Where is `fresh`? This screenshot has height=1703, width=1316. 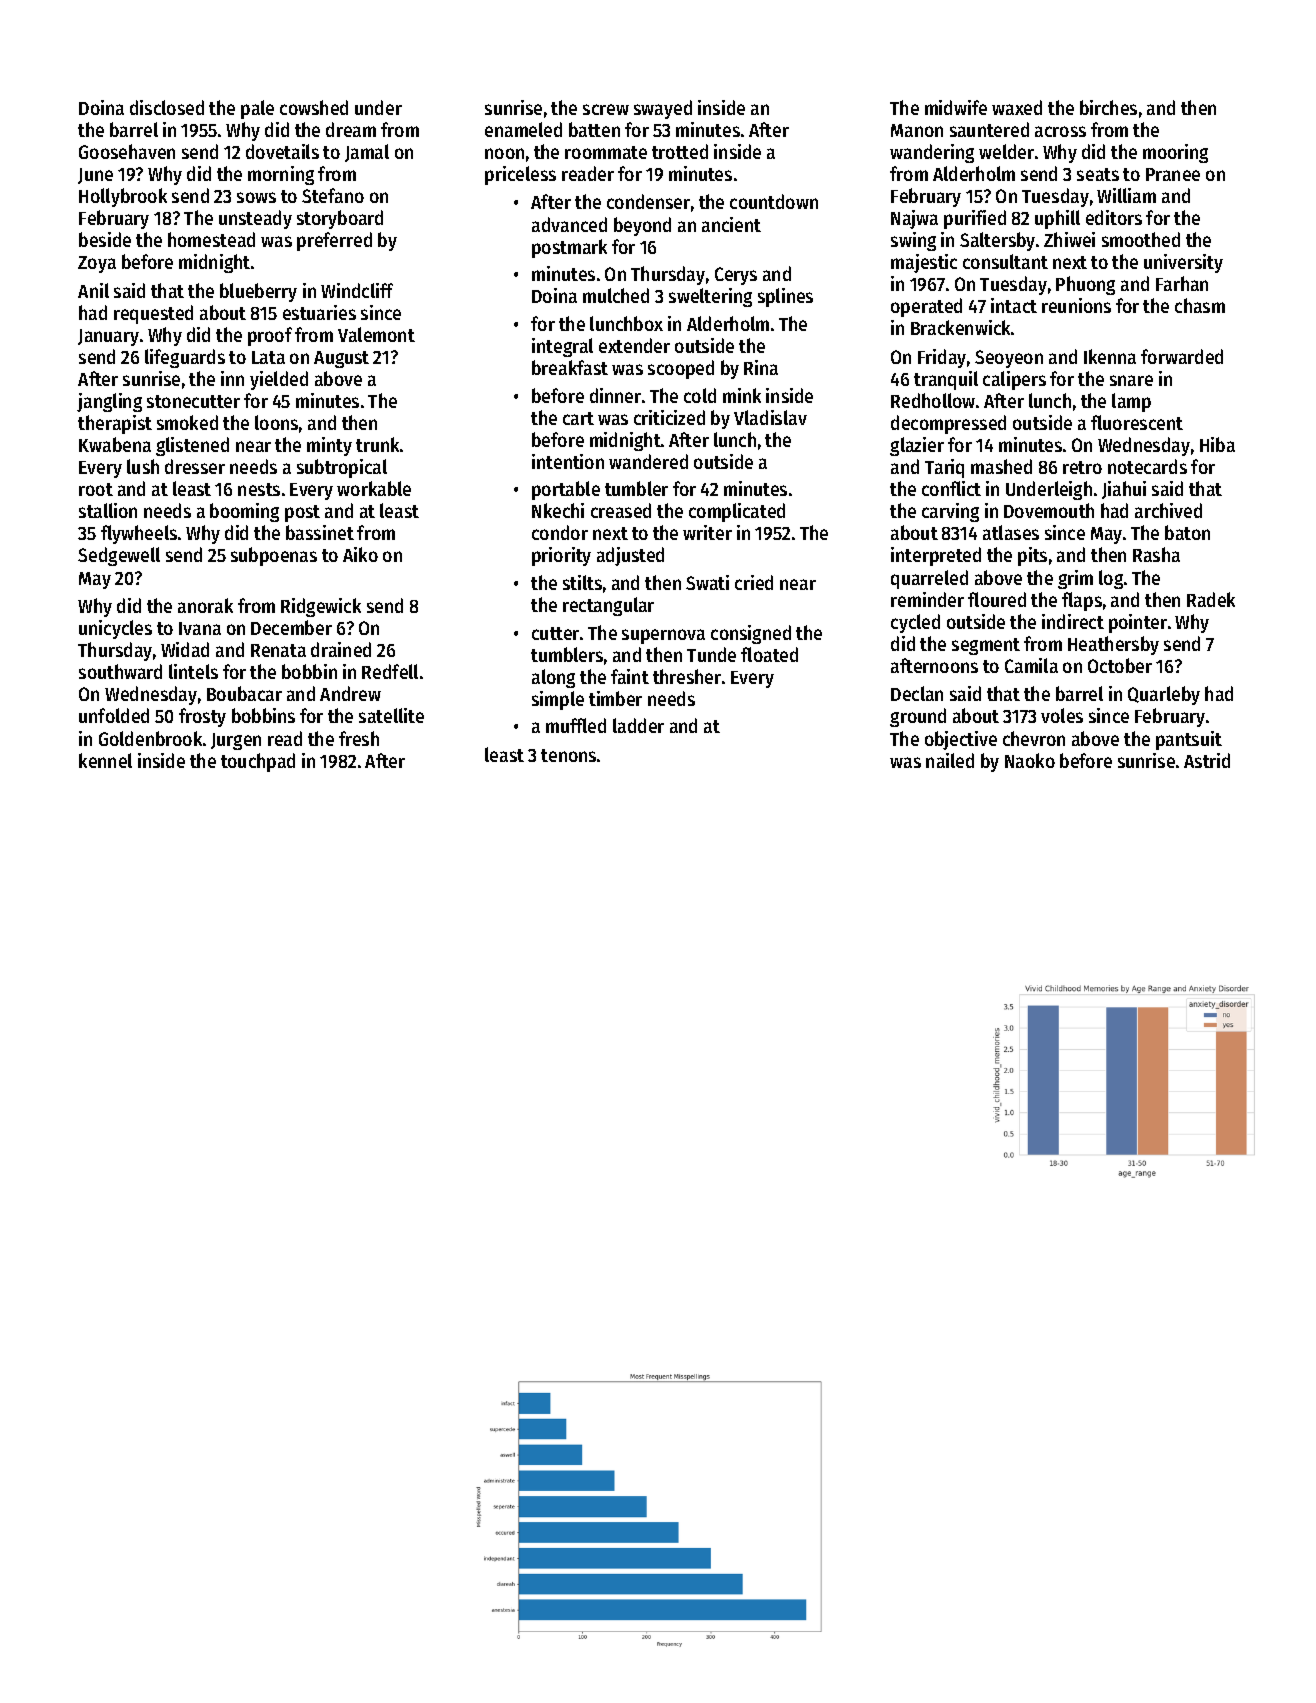 fresh is located at coordinates (359, 738).
